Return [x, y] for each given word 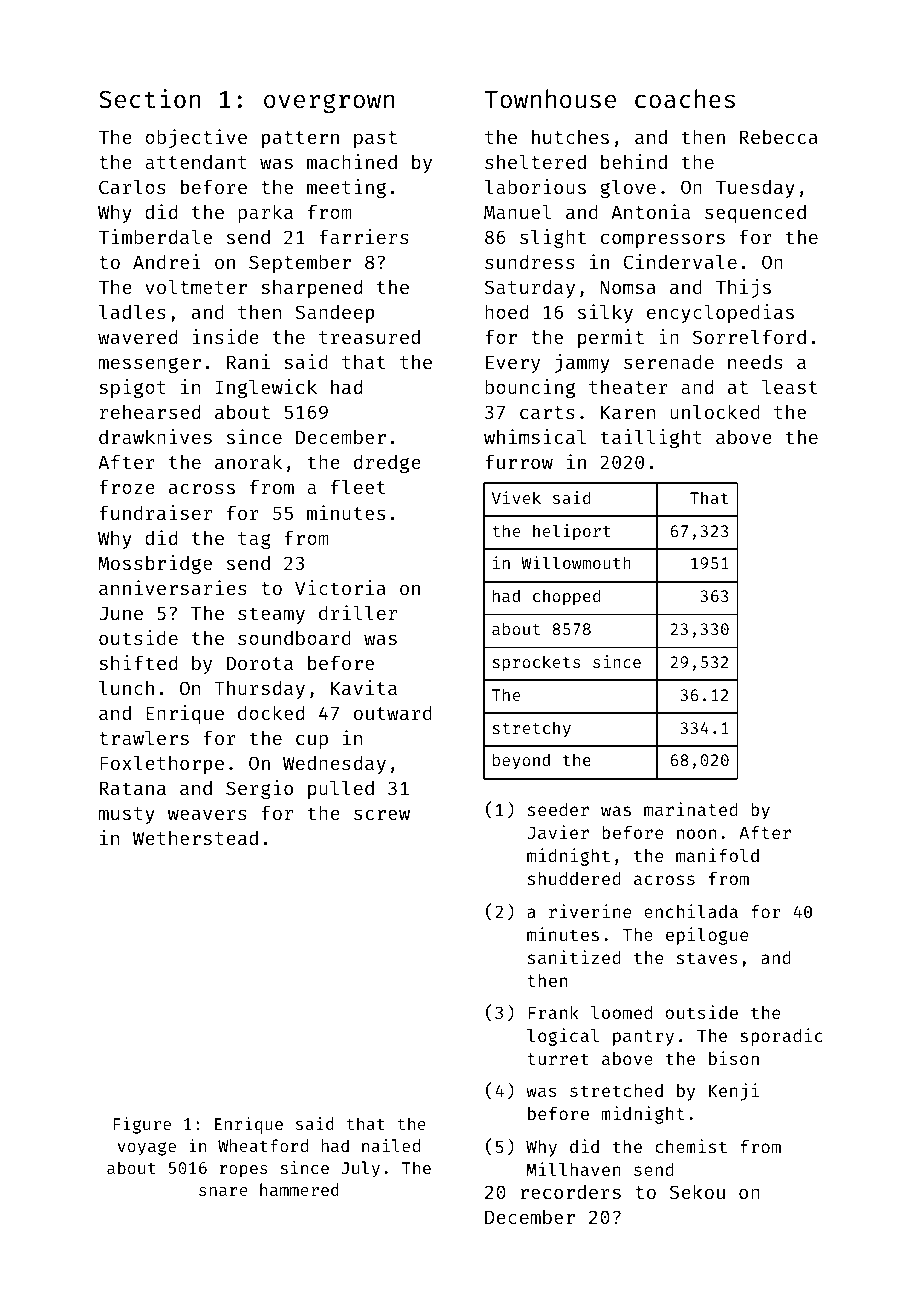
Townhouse [550, 99]
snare [223, 1191]
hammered [299, 1189]
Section [149, 98]
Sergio [259, 789]
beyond [521, 761]
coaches [685, 99]
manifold [717, 855]
